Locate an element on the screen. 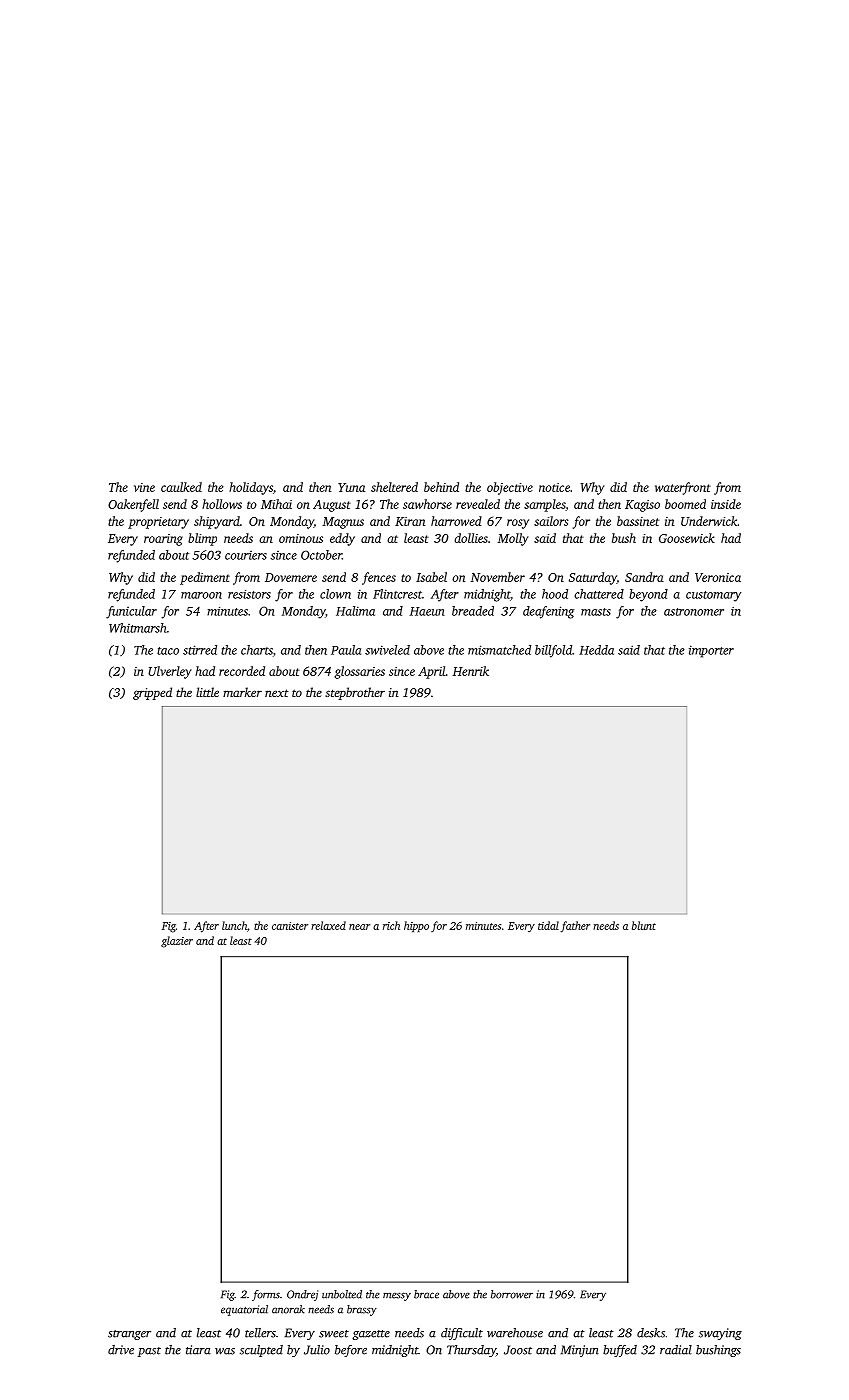 The width and height of the screenshot is (849, 1400). lunch is located at coordinates (234, 925).
